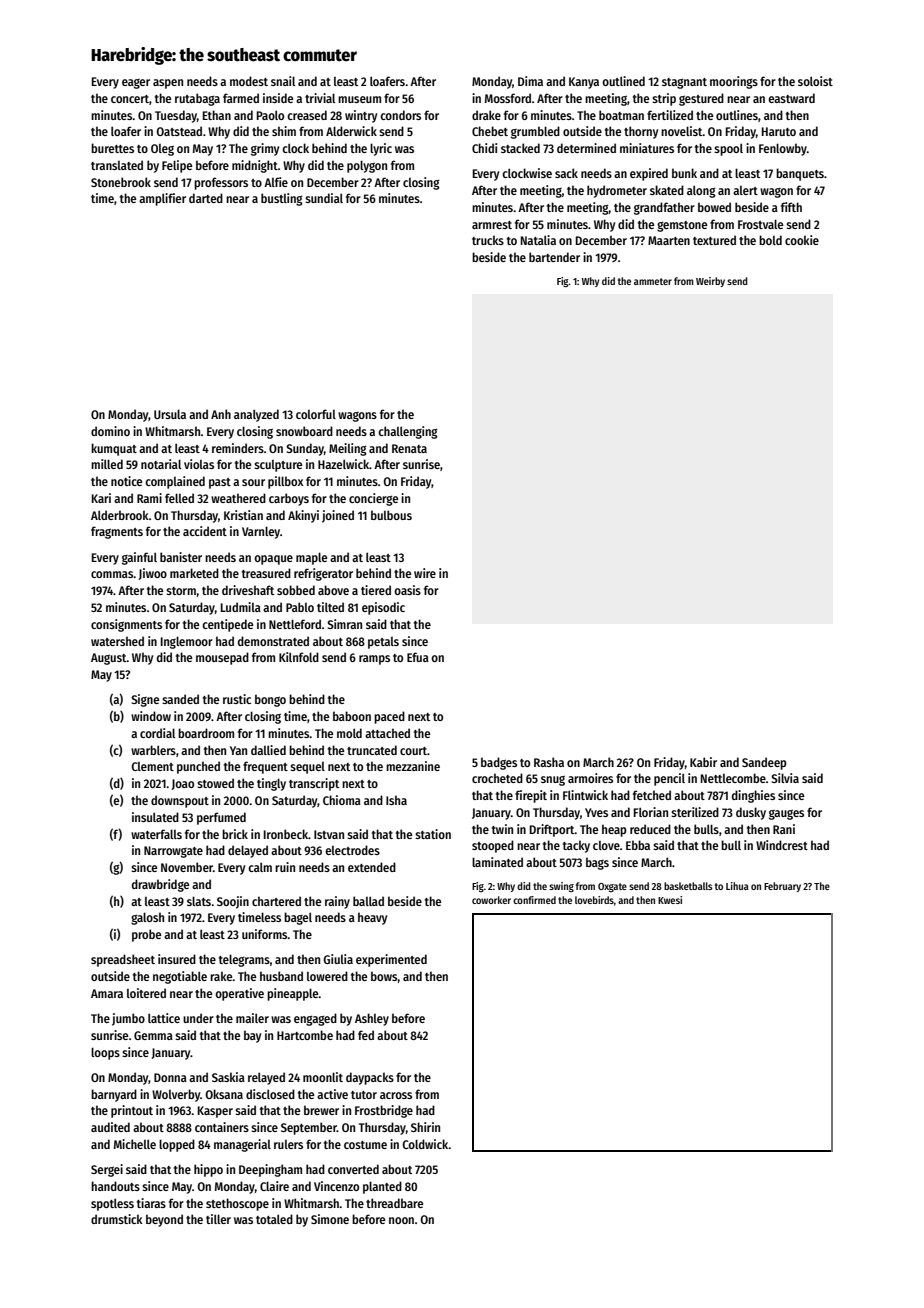 This document has width=924, height=1308. What do you see at coordinates (372, 1019) in the document?
I see `Ashley` at bounding box center [372, 1019].
